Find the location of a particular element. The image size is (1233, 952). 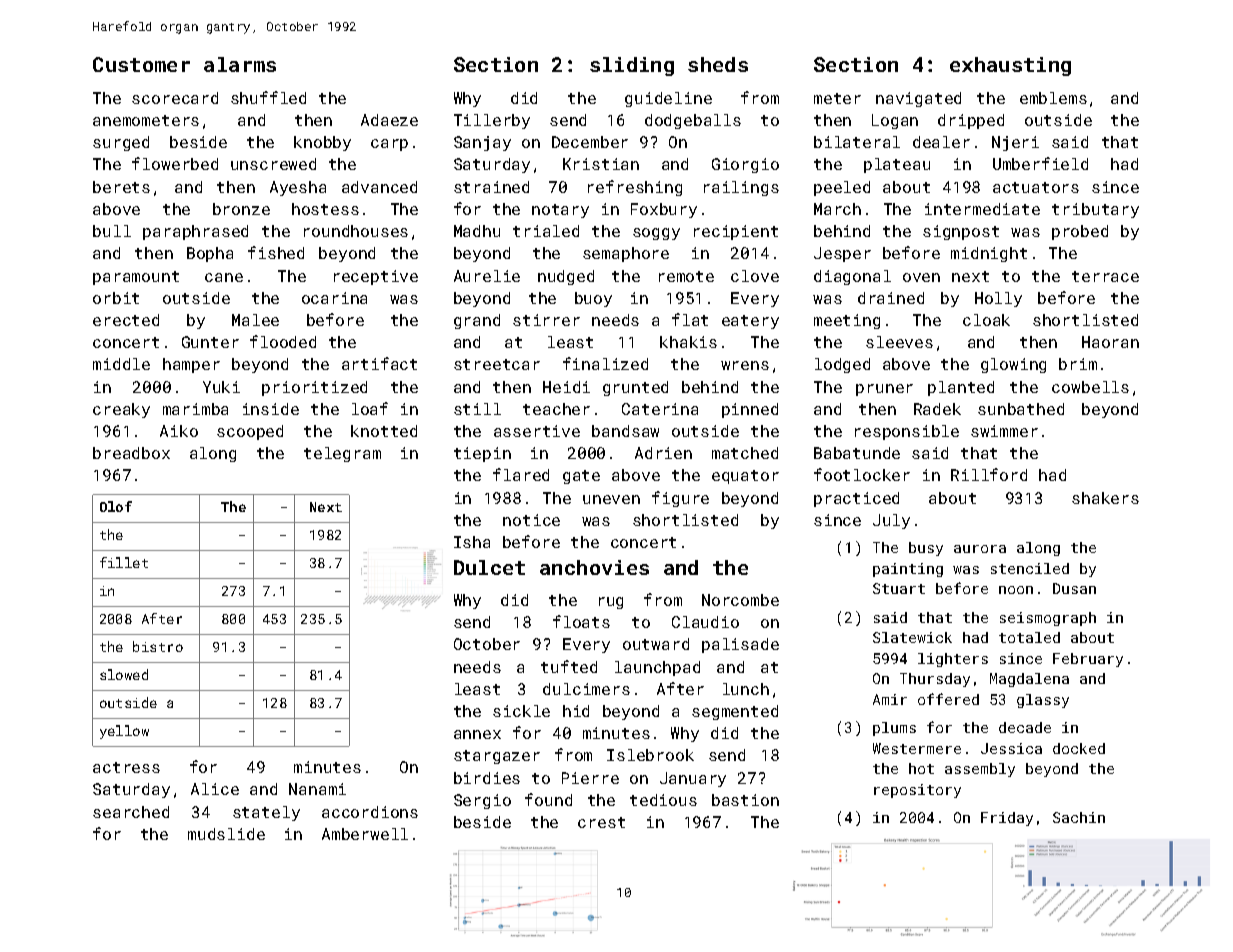

slowed is located at coordinates (124, 674).
